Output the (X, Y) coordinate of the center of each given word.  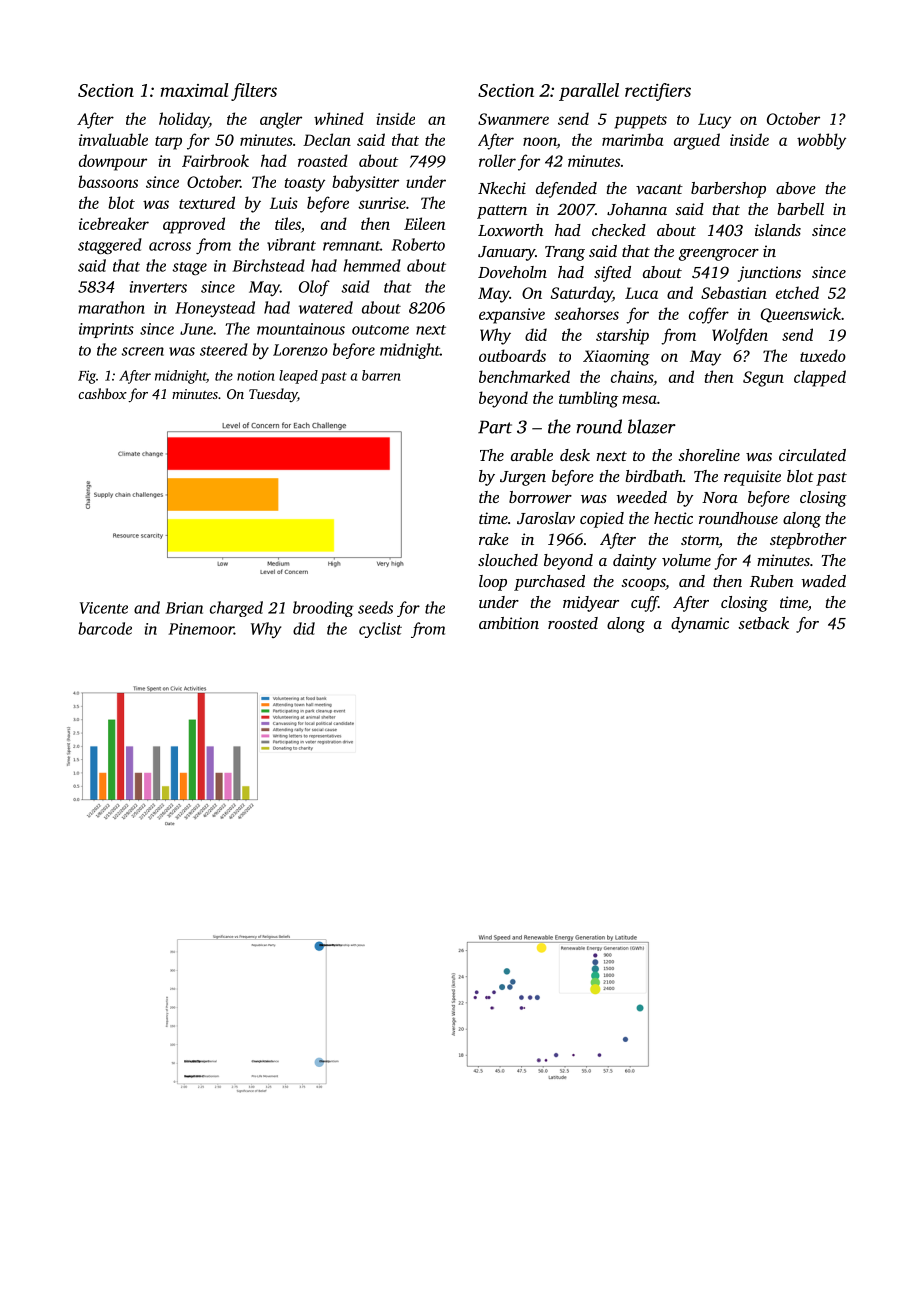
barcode (105, 628)
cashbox (102, 393)
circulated (812, 455)
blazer (652, 426)
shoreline (709, 455)
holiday (184, 120)
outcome (380, 330)
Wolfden (740, 336)
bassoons (108, 181)
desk (575, 455)
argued (697, 141)
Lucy (714, 121)
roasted (323, 160)
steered (224, 349)
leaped (298, 377)
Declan (327, 139)
